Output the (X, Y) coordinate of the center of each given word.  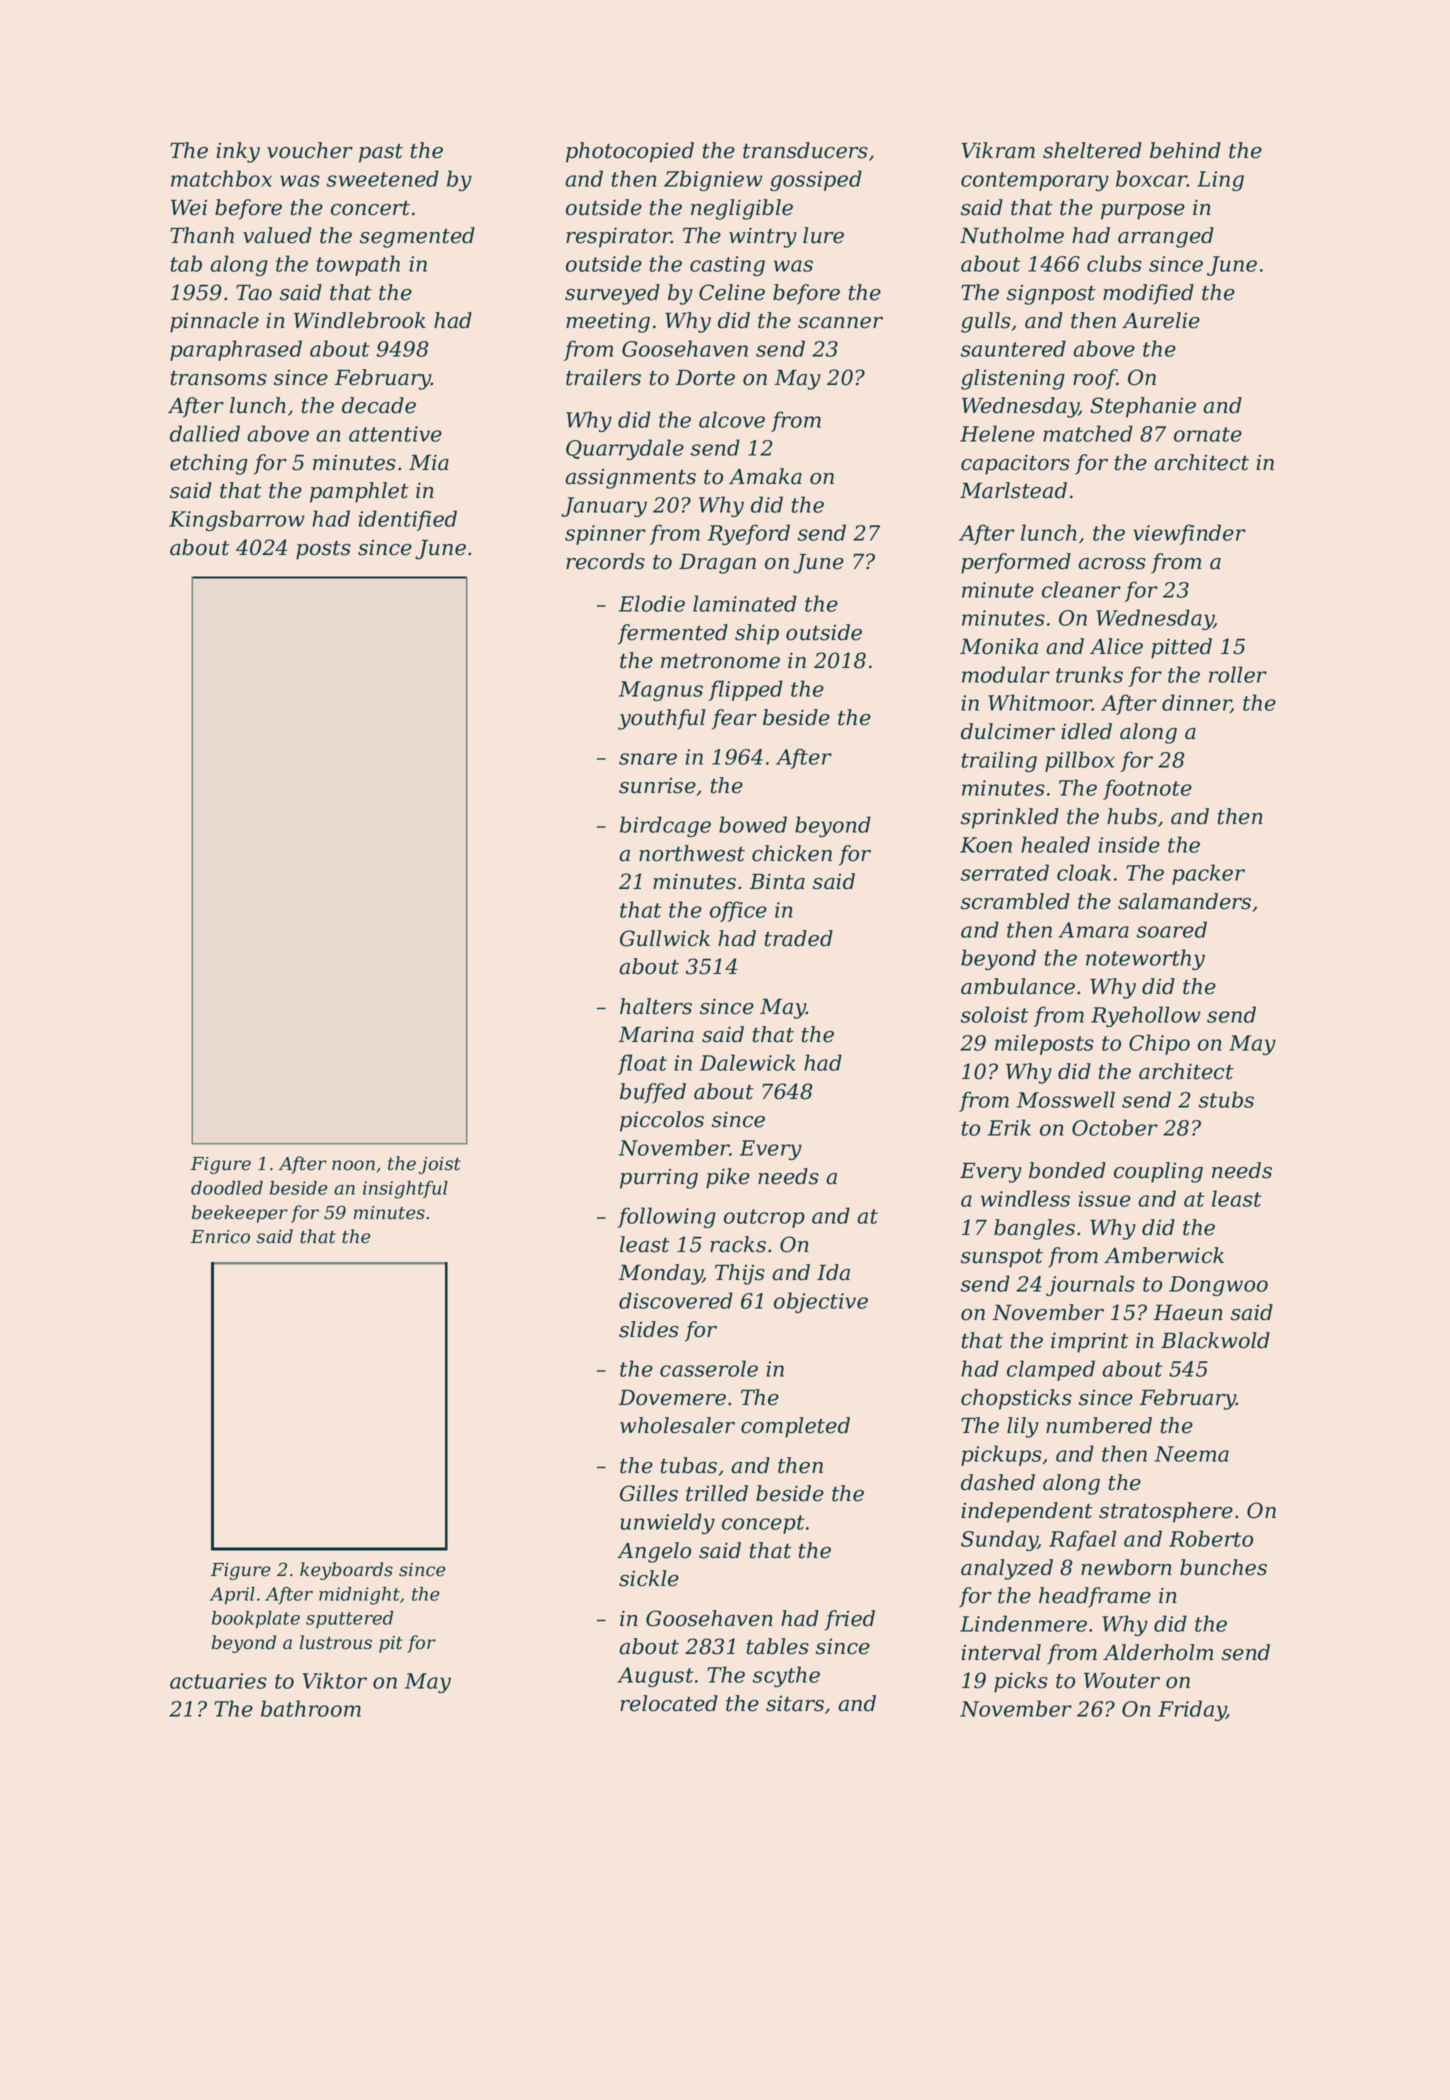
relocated (669, 1703)
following (667, 1217)
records (605, 561)
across (1112, 564)
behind (1185, 150)
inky (238, 152)
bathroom (311, 1708)
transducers (805, 150)
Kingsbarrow (237, 520)
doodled (227, 1188)
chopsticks (1016, 1399)
